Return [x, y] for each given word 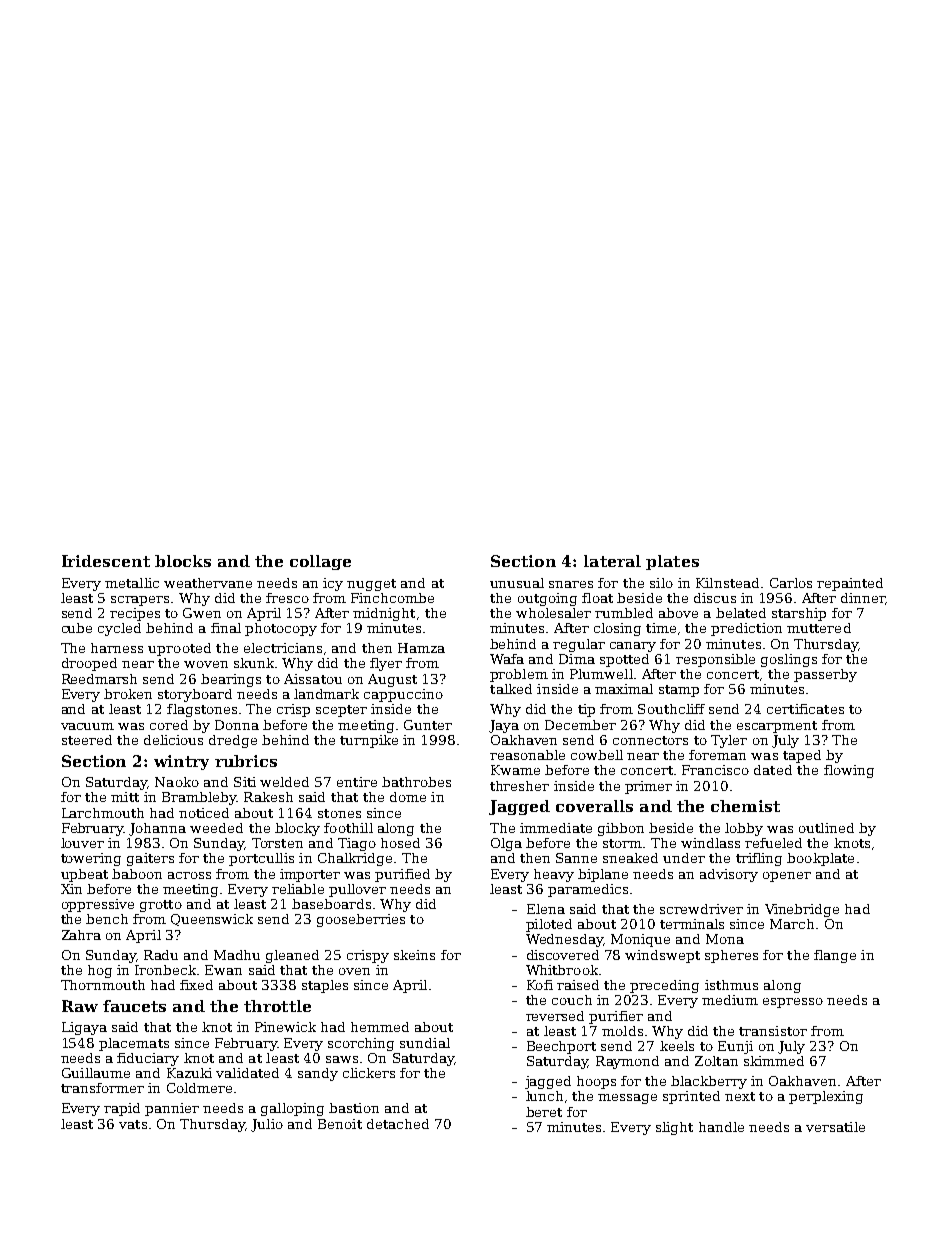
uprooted [179, 649]
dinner [863, 598]
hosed [400, 843]
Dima [577, 659]
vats [133, 1124]
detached [398, 1124]
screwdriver [701, 909]
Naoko [177, 782]
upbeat [84, 875]
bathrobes [416, 782]
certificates [805, 709]
